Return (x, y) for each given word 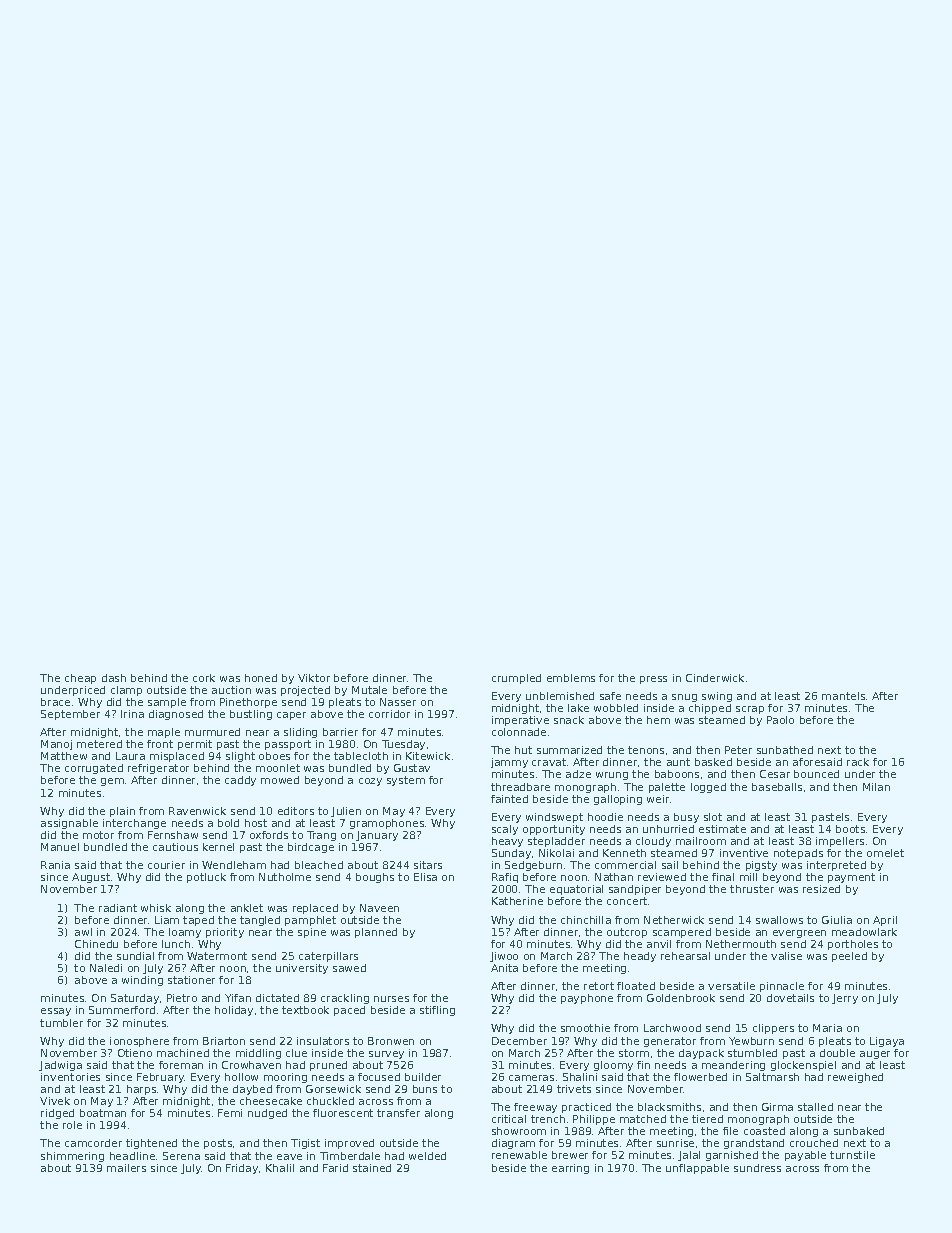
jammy (509, 763)
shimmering (72, 1157)
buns (425, 1089)
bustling (251, 715)
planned (376, 933)
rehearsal (685, 956)
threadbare (520, 787)
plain (122, 812)
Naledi (106, 968)
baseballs (777, 787)
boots (850, 829)
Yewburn (751, 1041)
